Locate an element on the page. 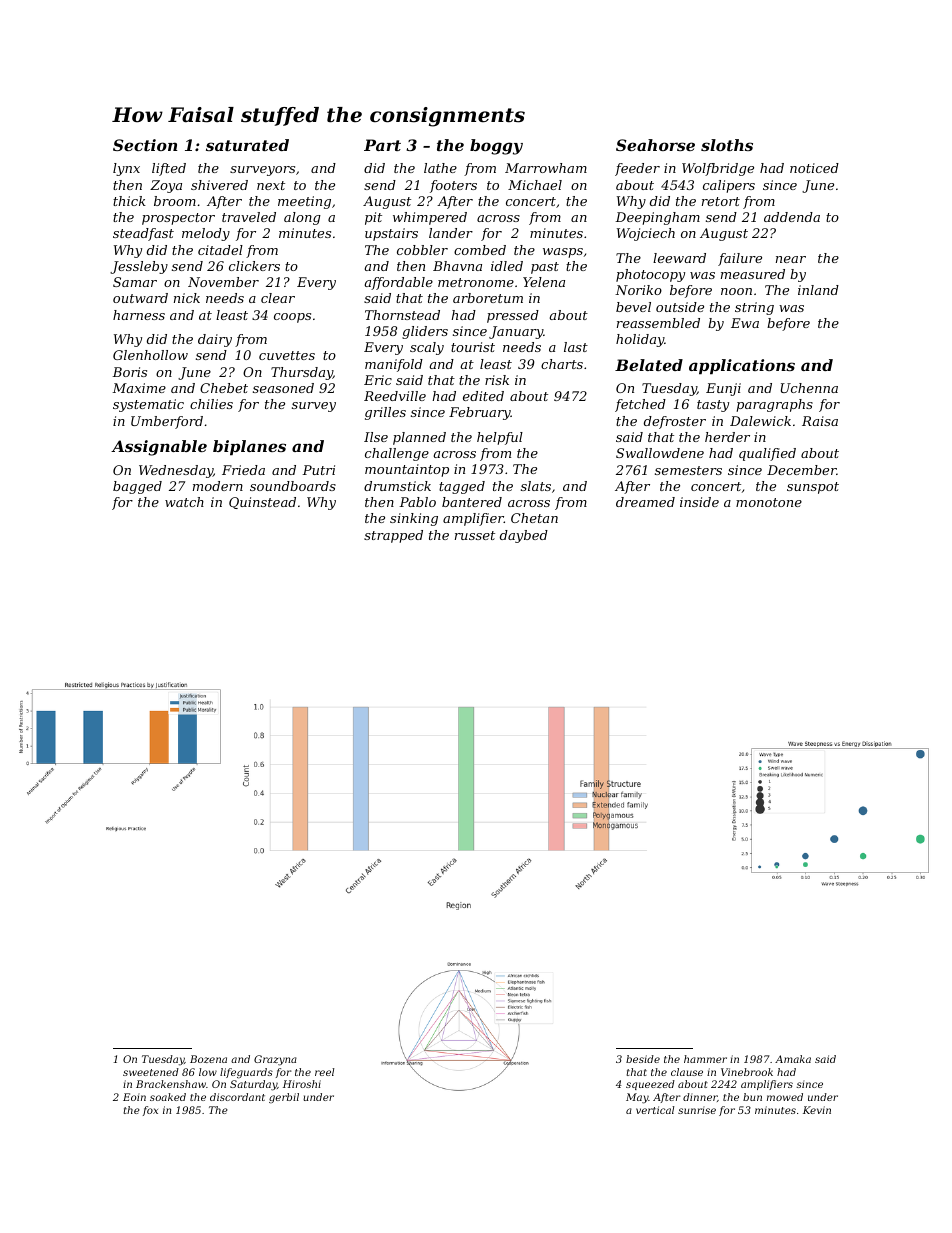 This image has height=1233, width=952. Pablo is located at coordinates (417, 502).
